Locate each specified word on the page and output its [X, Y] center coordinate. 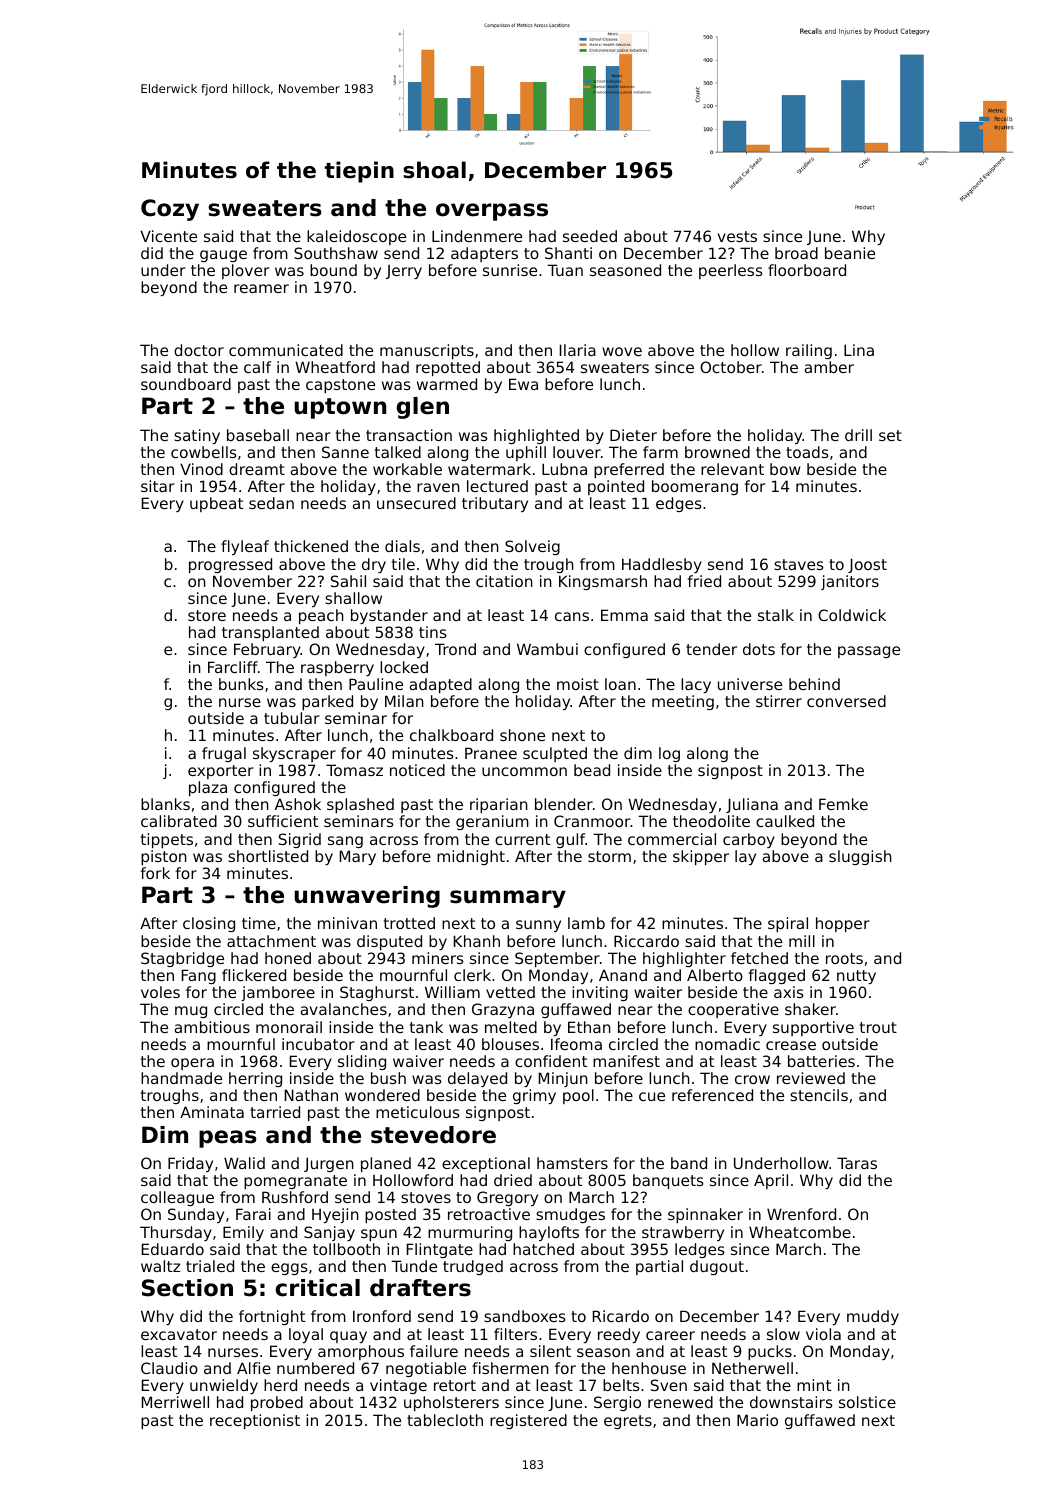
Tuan [565, 270]
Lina [859, 350]
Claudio [169, 1368]
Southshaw [336, 253]
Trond [455, 649]
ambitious [212, 1027]
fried [704, 581]
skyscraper [294, 754]
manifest [626, 1061]
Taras [857, 1163]
